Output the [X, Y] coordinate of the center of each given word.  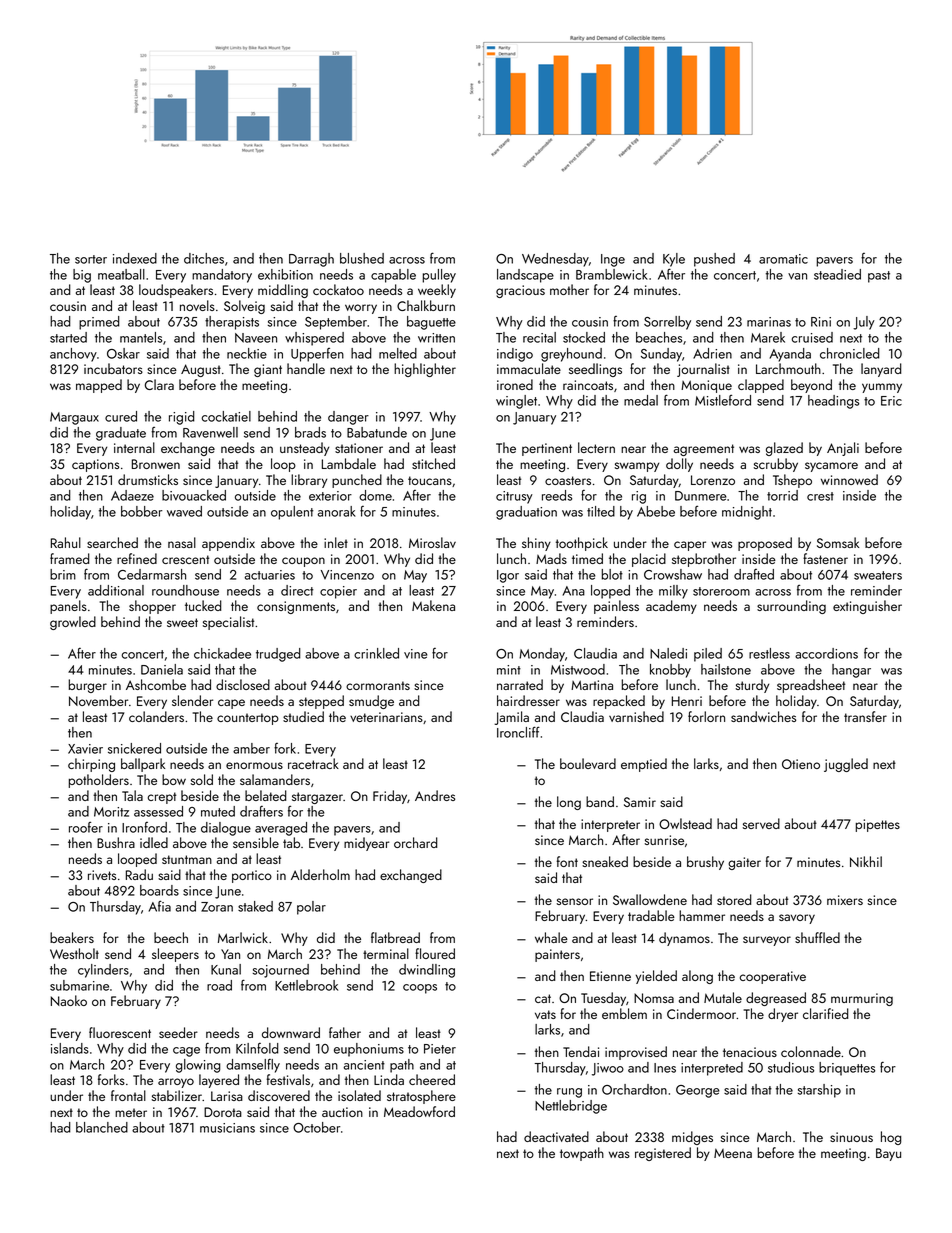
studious [791, 1067]
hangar [851, 671]
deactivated [556, 1136]
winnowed [849, 479]
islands [70, 1048]
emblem [624, 1013]
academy [671, 607]
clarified [826, 1013]
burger [87, 686]
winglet [516, 402]
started [68, 337]
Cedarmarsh [152, 574]
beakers [72, 937]
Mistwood [578, 669]
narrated [520, 684]
